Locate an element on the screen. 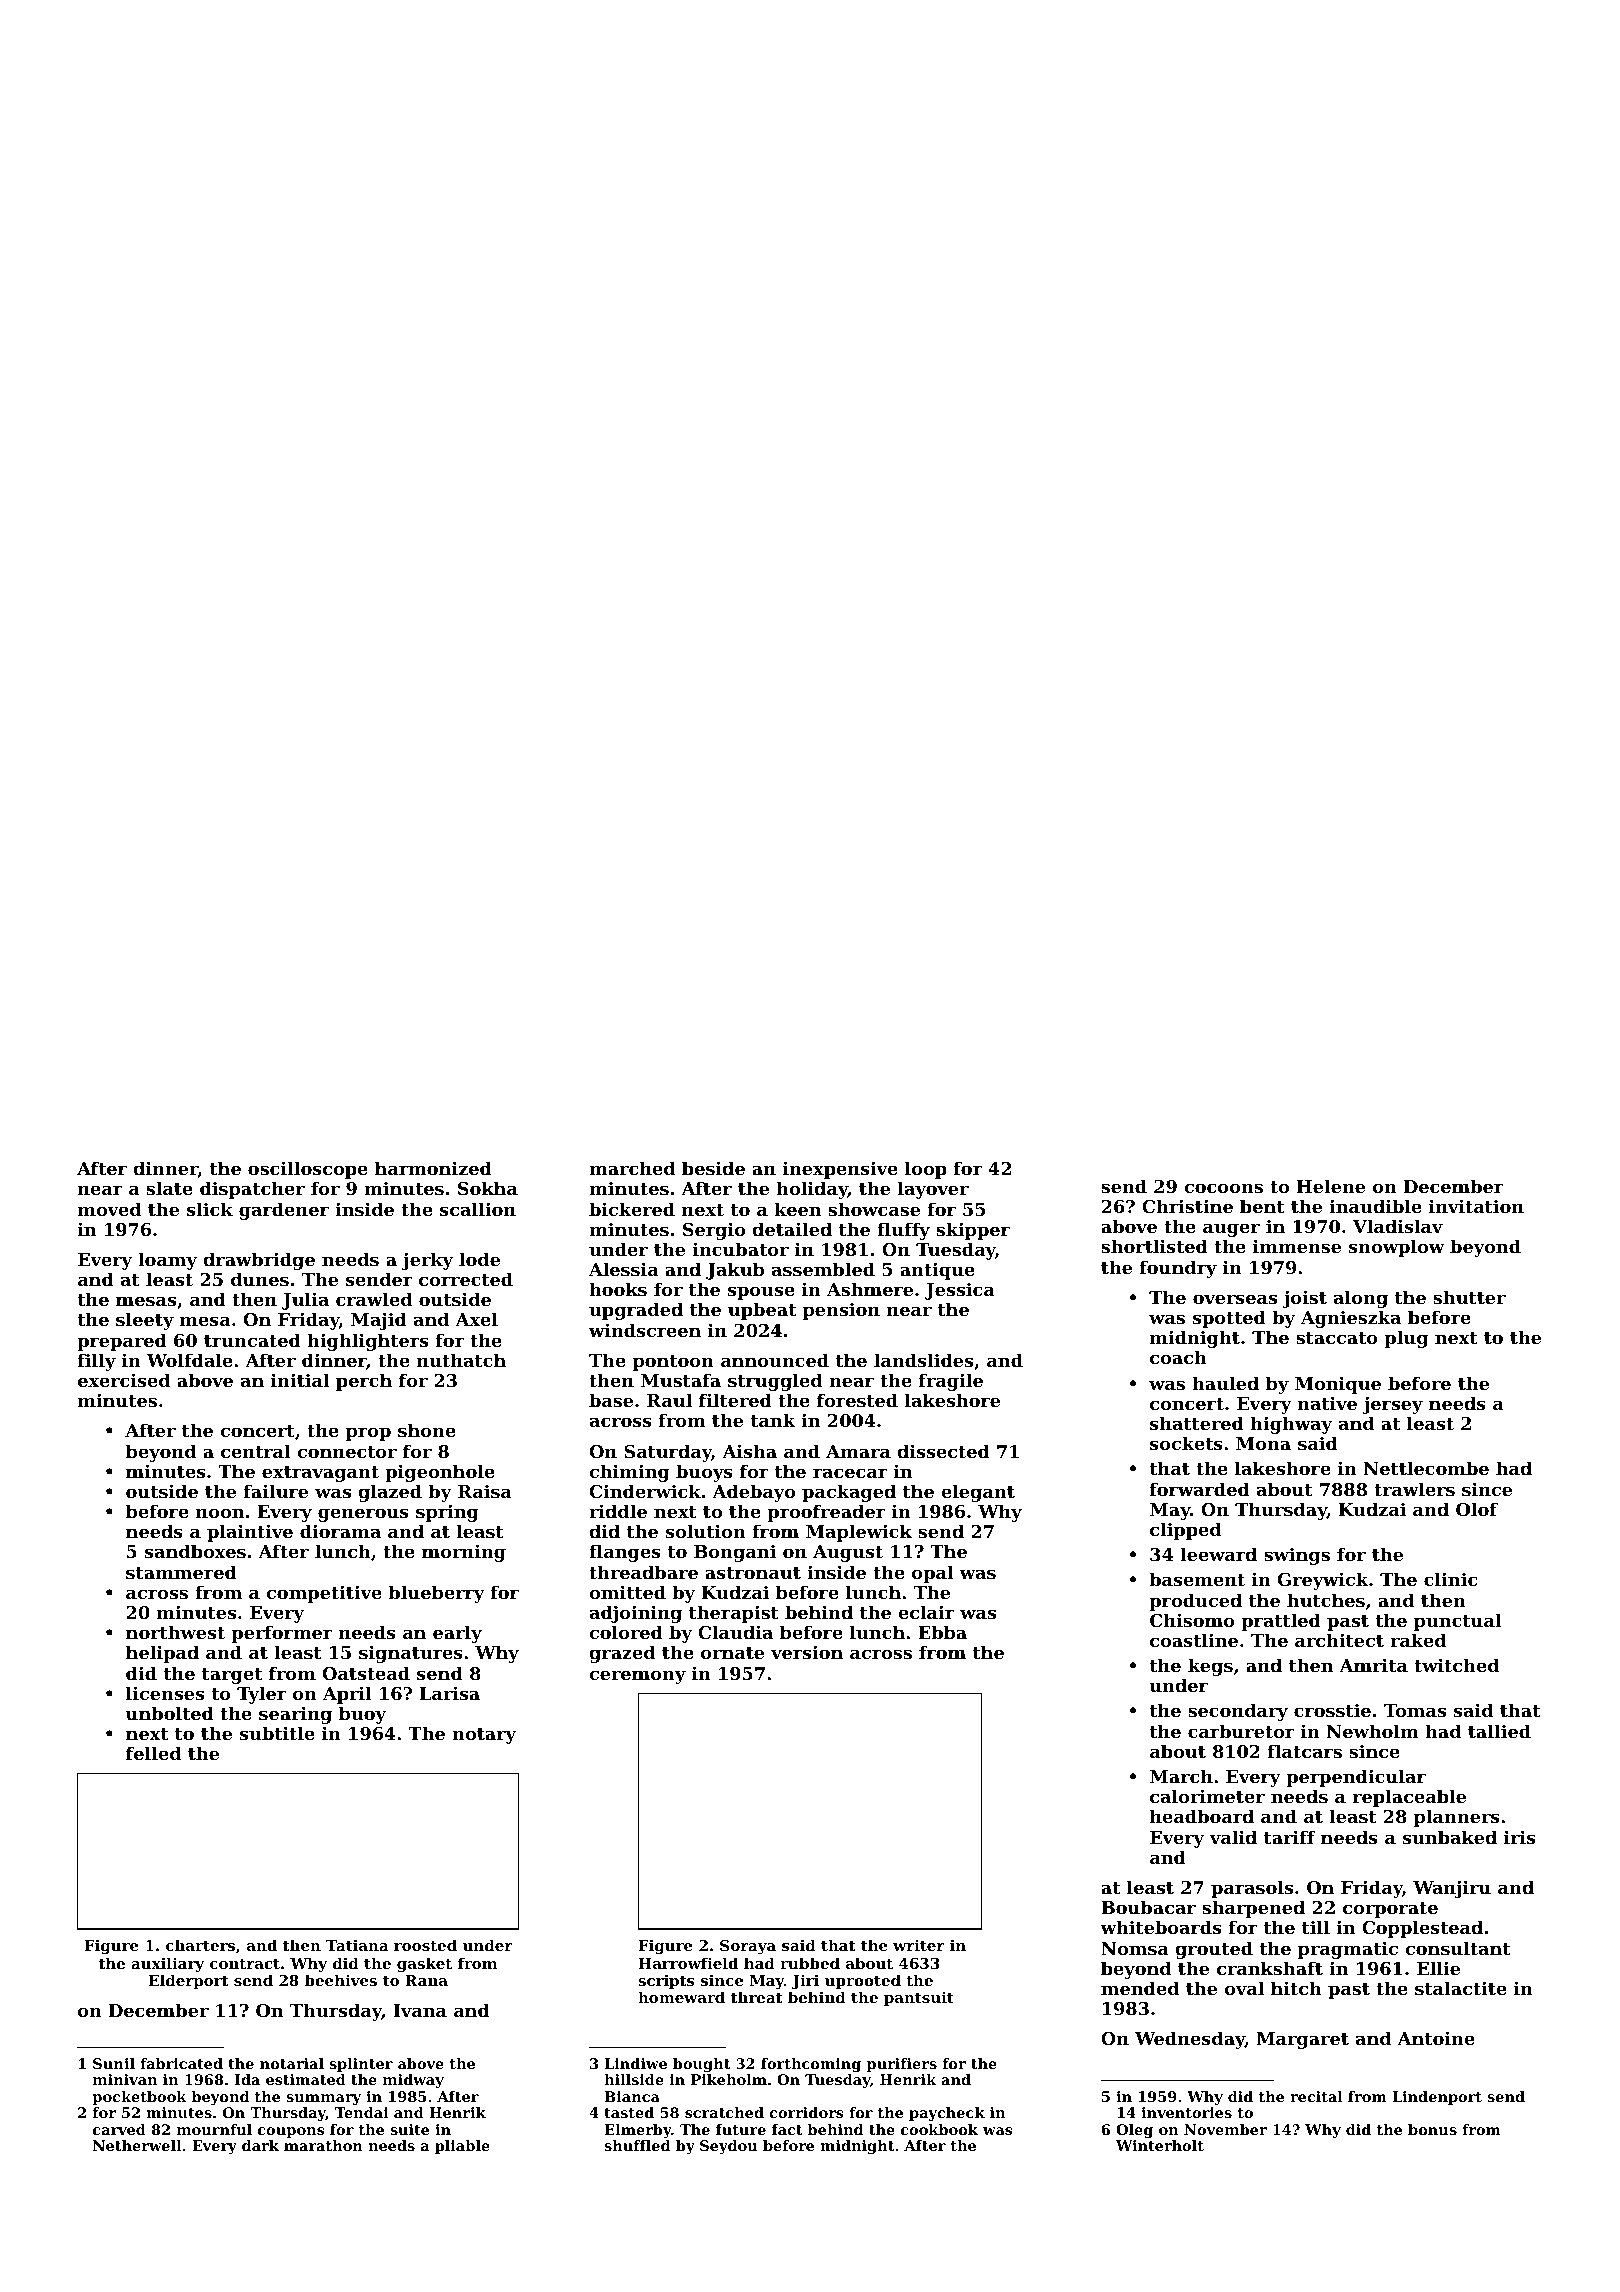 The image size is (1620, 2292). Raul is located at coordinates (669, 1400).
